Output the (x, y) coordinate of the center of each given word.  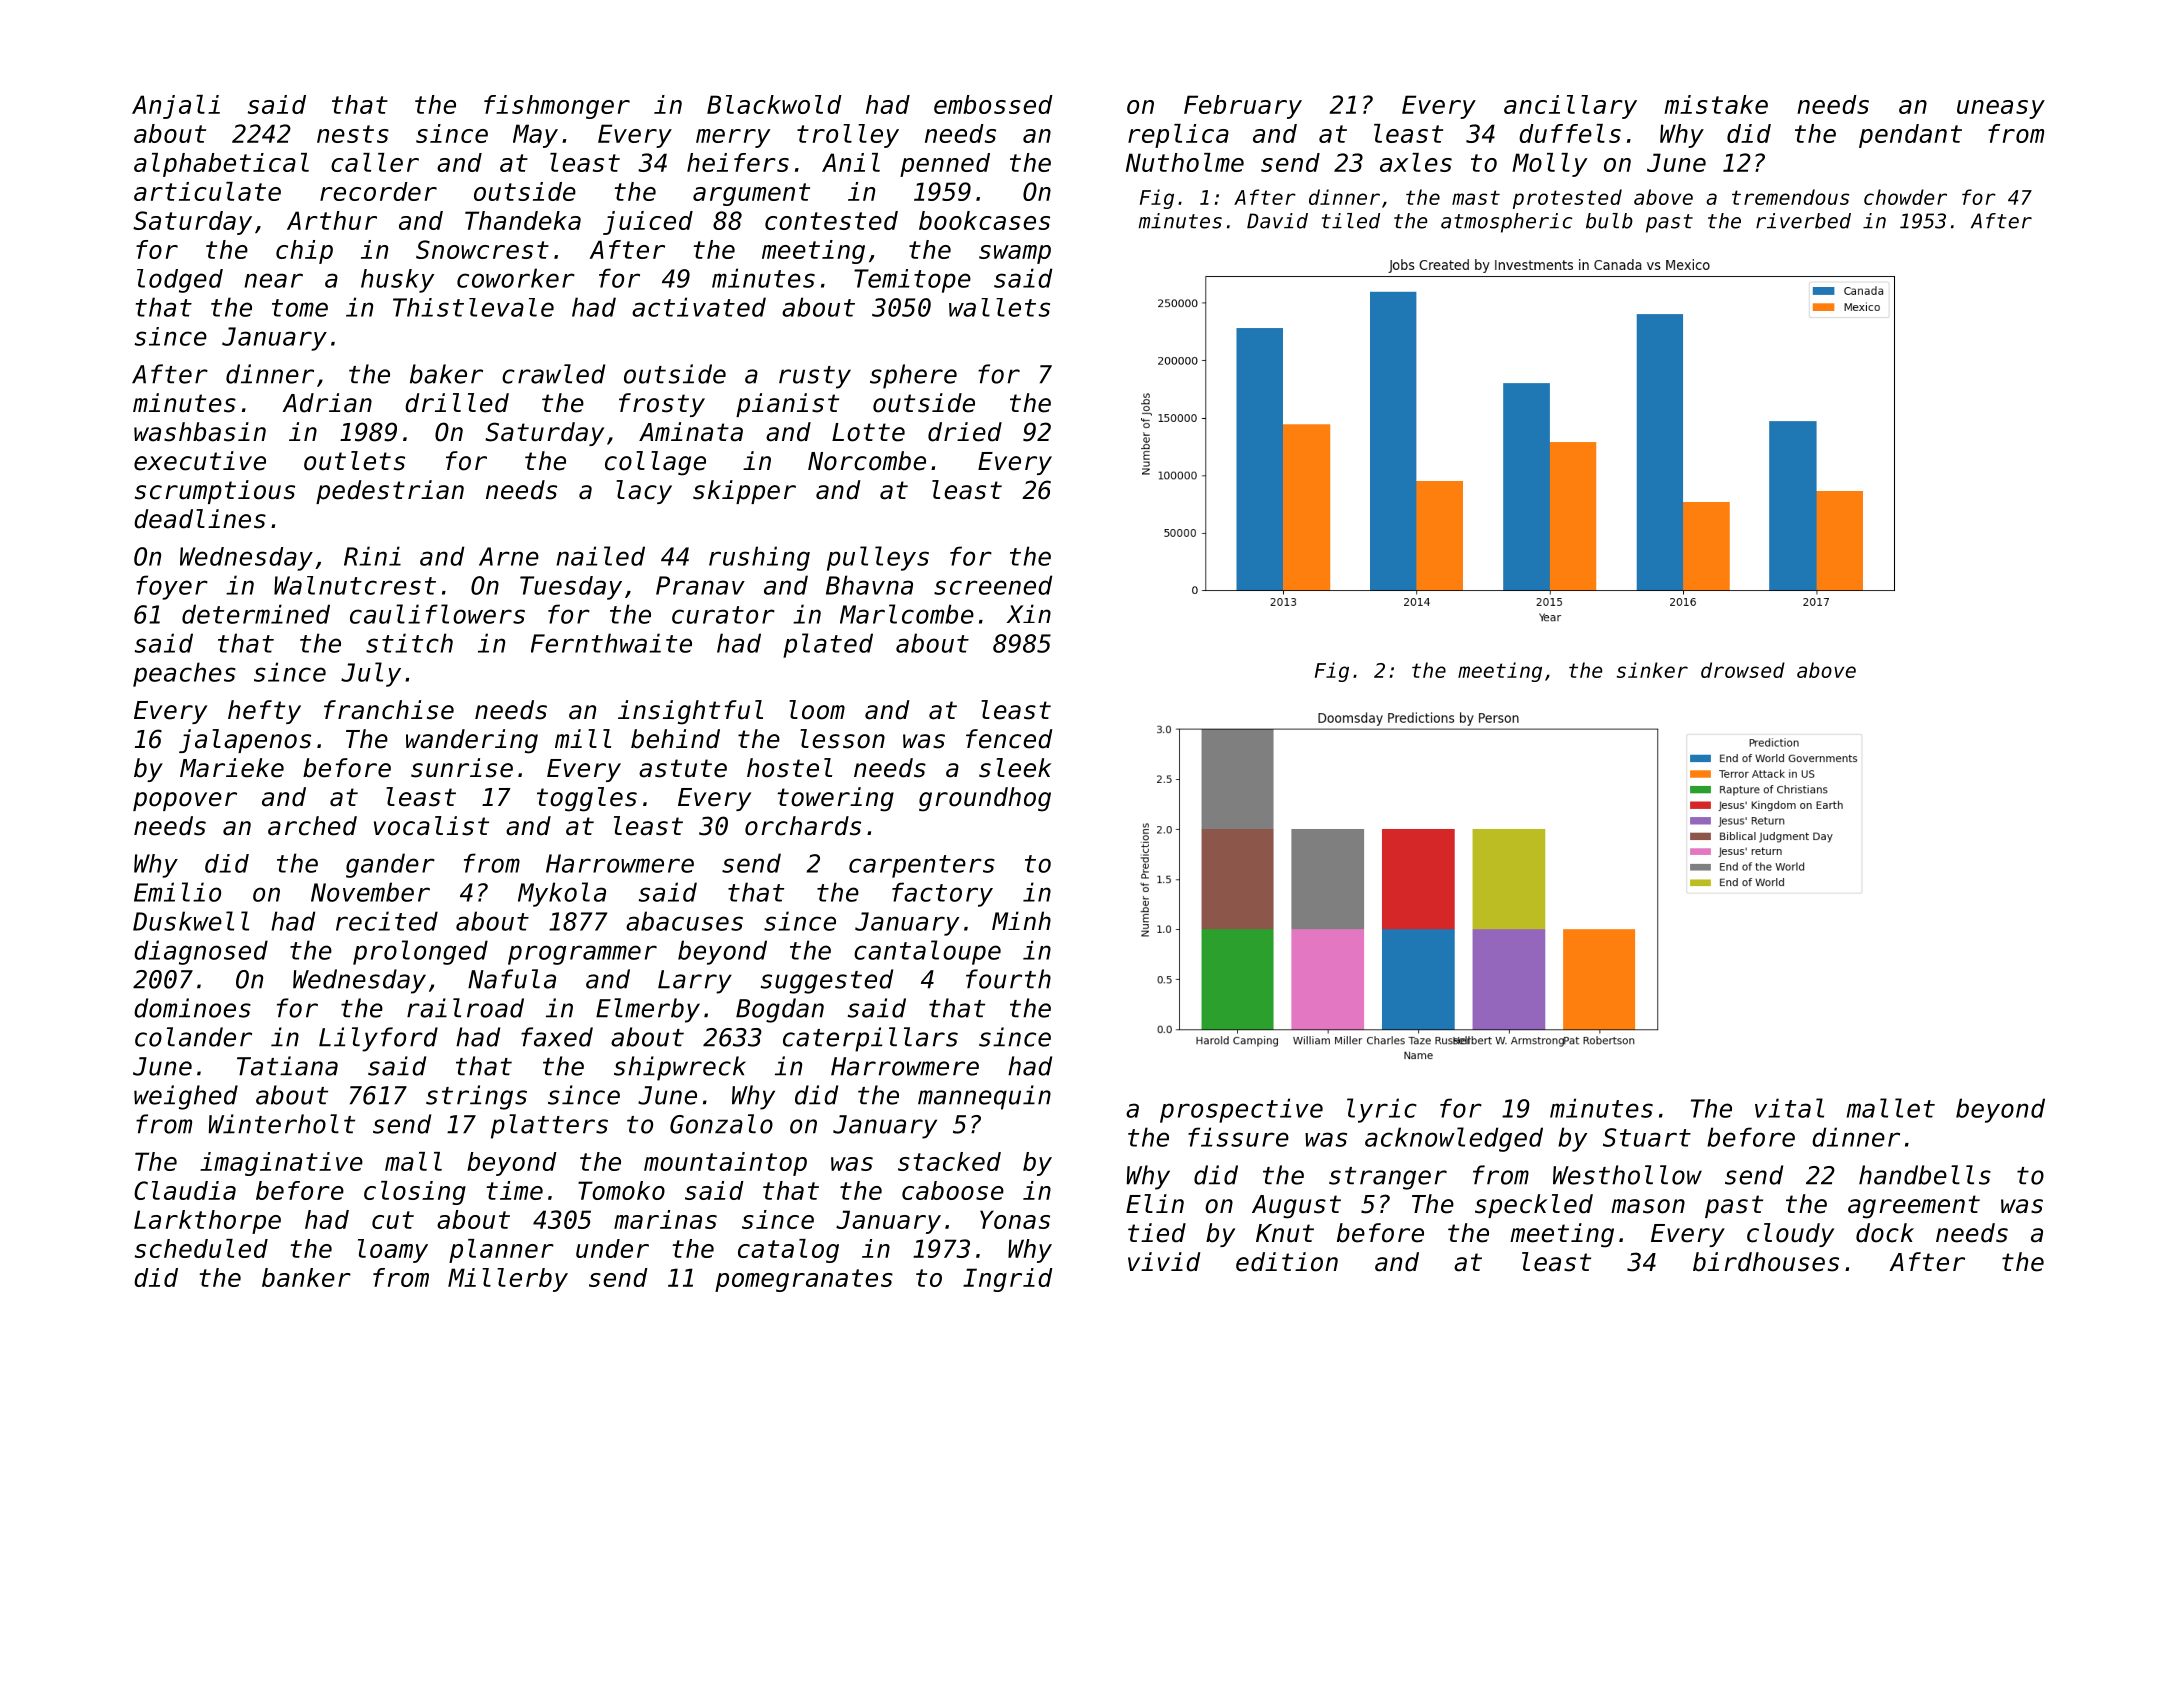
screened (993, 585)
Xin (1029, 613)
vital (1789, 1108)
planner (501, 1251)
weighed (186, 1097)
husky (397, 281)
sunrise (462, 768)
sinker (1652, 670)
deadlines (200, 519)
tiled (1351, 221)
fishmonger (557, 107)
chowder (1905, 197)
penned (945, 165)
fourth (1008, 979)
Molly (1550, 165)
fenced (1009, 739)
